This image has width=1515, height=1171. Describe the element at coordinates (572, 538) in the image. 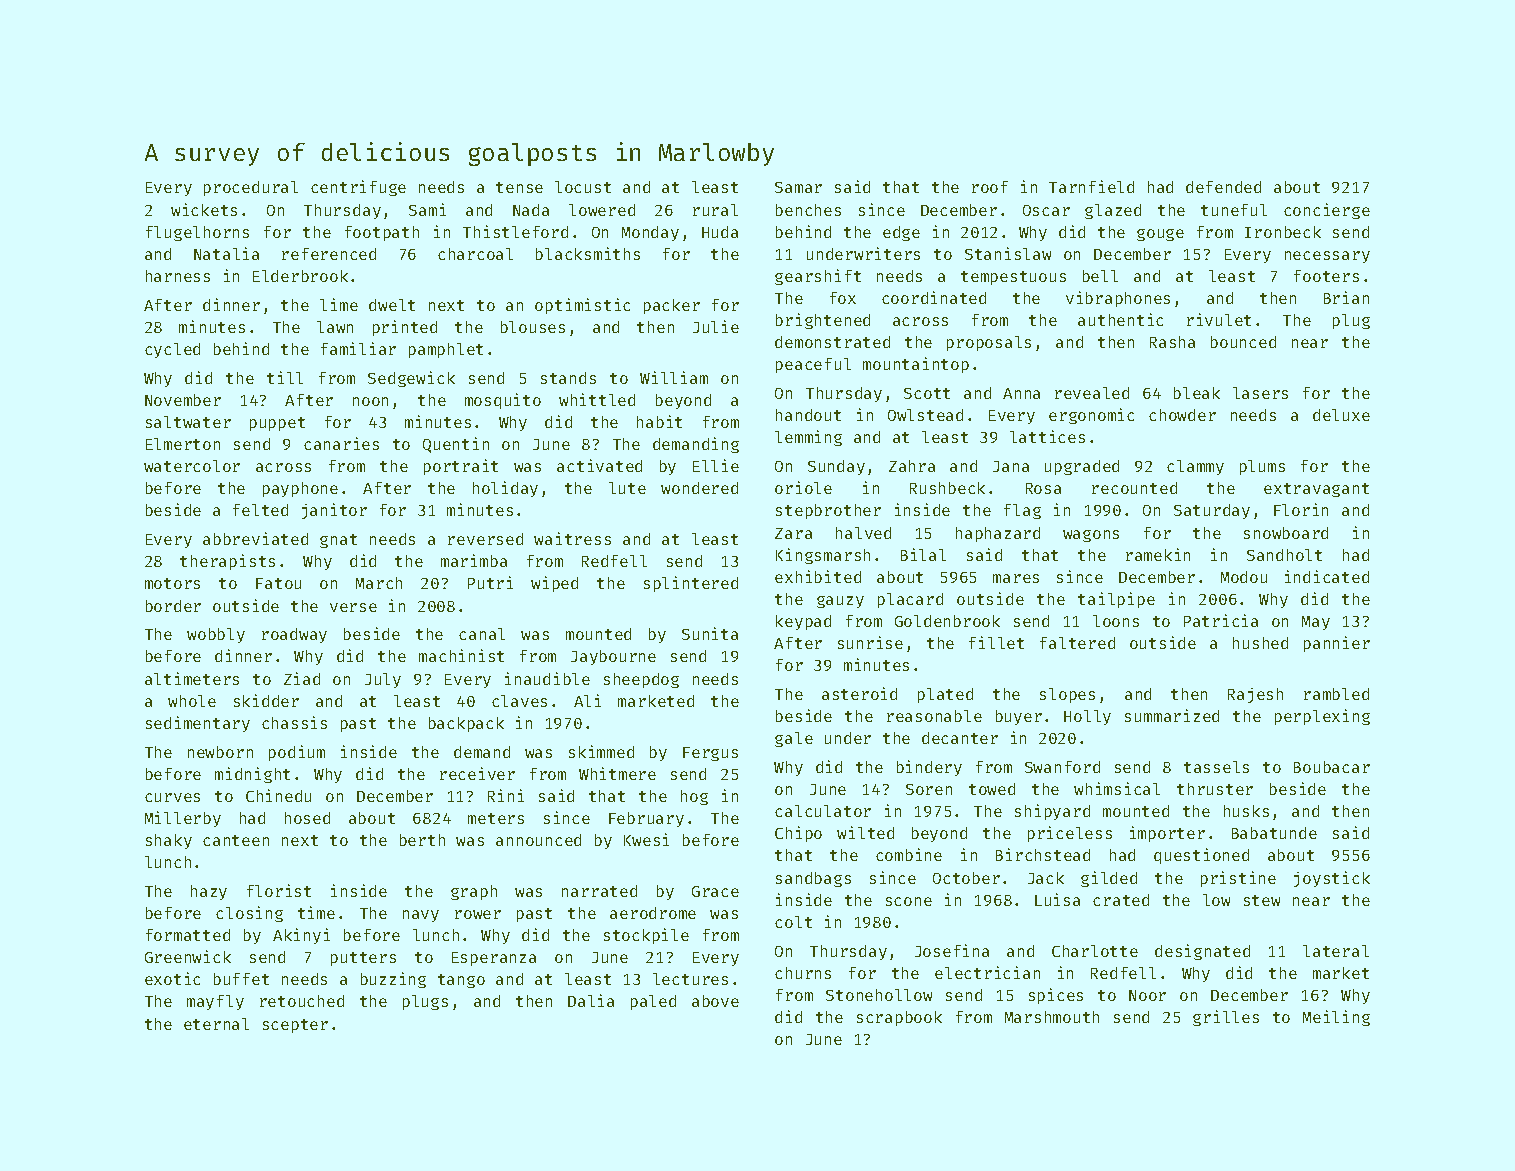

I see `waitress` at that location.
